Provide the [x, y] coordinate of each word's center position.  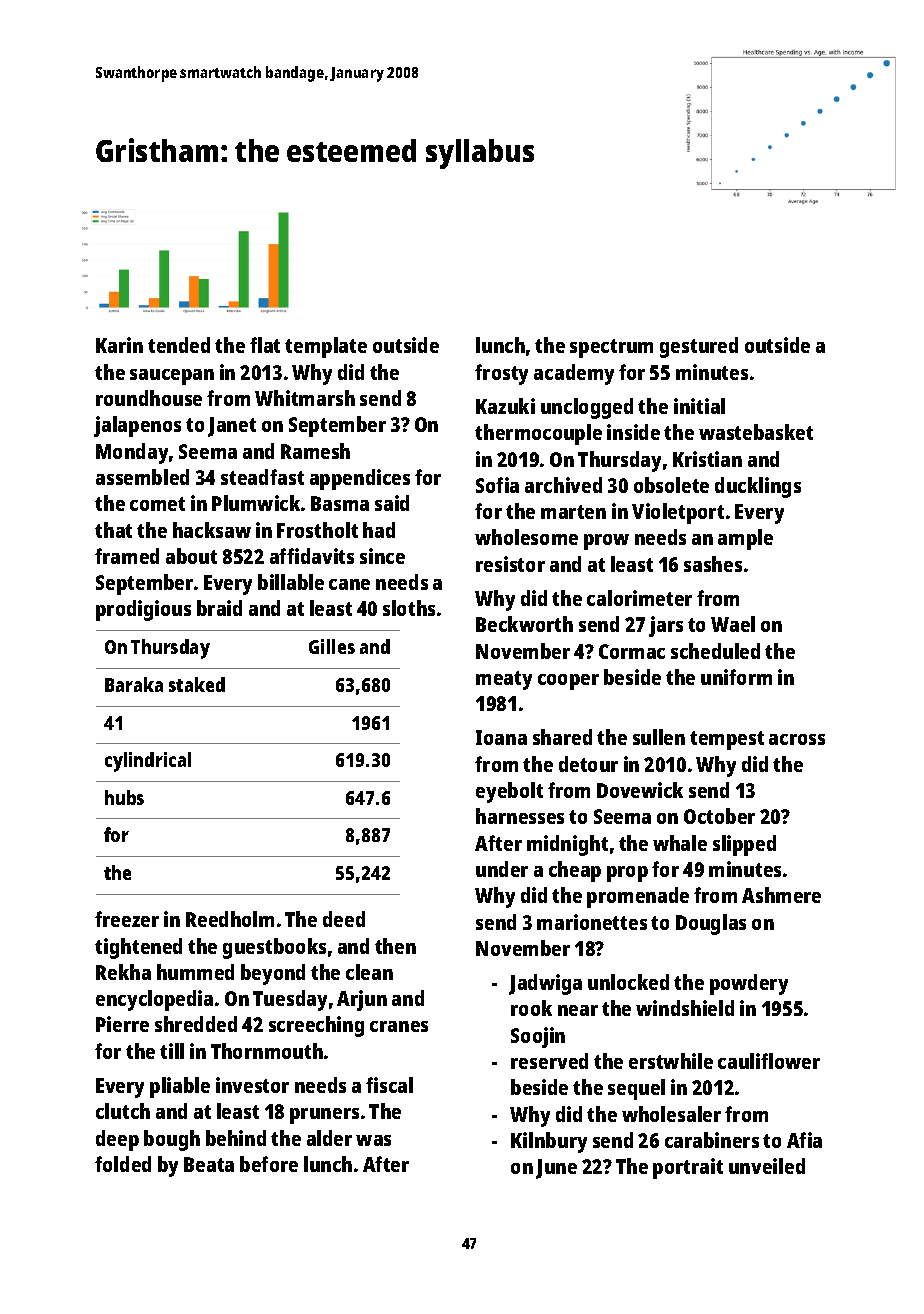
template [326, 347]
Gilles [332, 646]
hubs [124, 797]
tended [179, 345]
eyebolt [509, 792]
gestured [699, 347]
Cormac [632, 651]
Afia [804, 1140]
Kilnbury [549, 1142]
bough [172, 1140]
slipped [744, 845]
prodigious [143, 610]
